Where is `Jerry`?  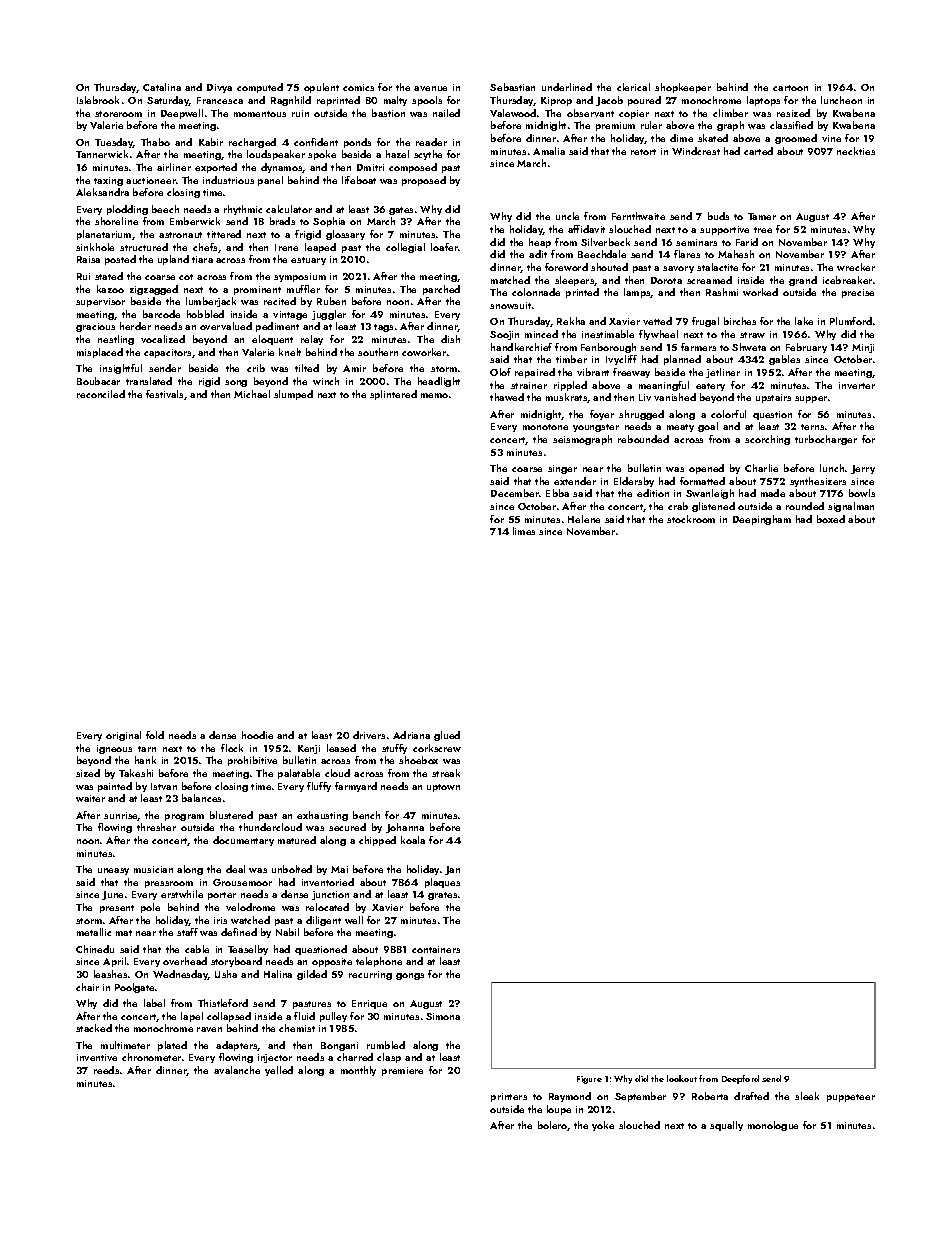 Jerry is located at coordinates (863, 469).
